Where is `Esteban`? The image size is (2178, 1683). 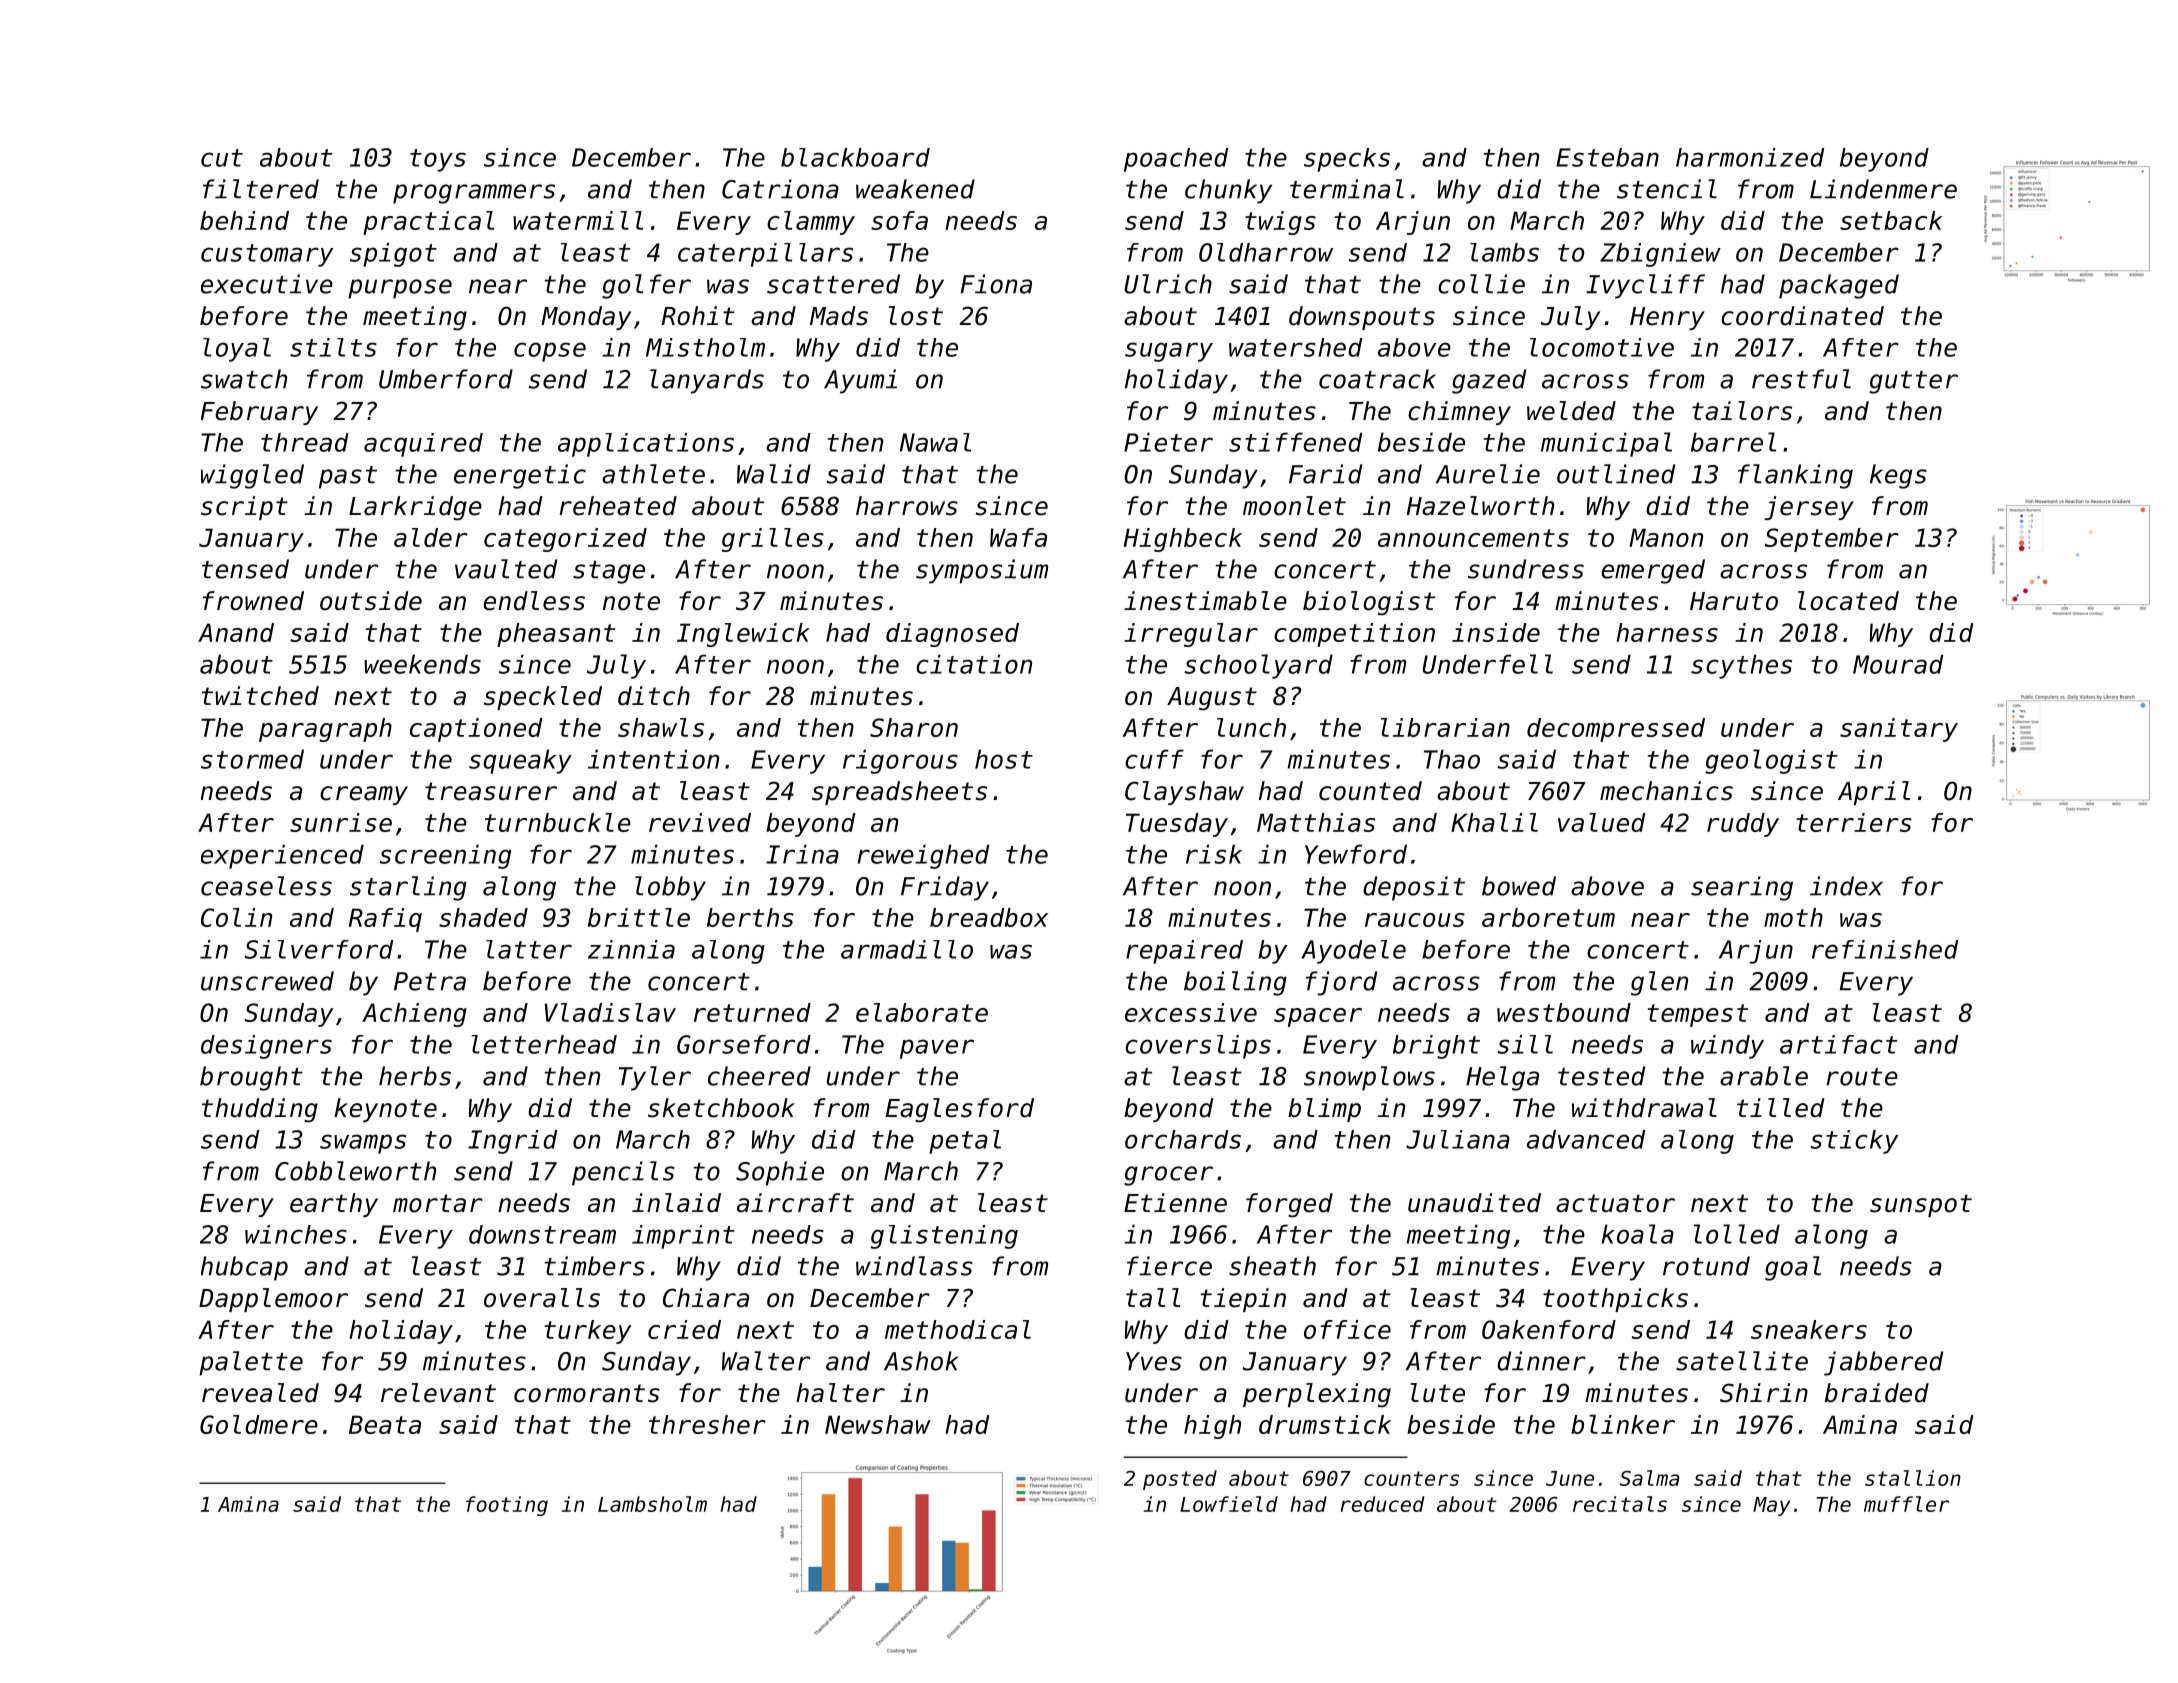
Esteban is located at coordinates (1607, 157).
